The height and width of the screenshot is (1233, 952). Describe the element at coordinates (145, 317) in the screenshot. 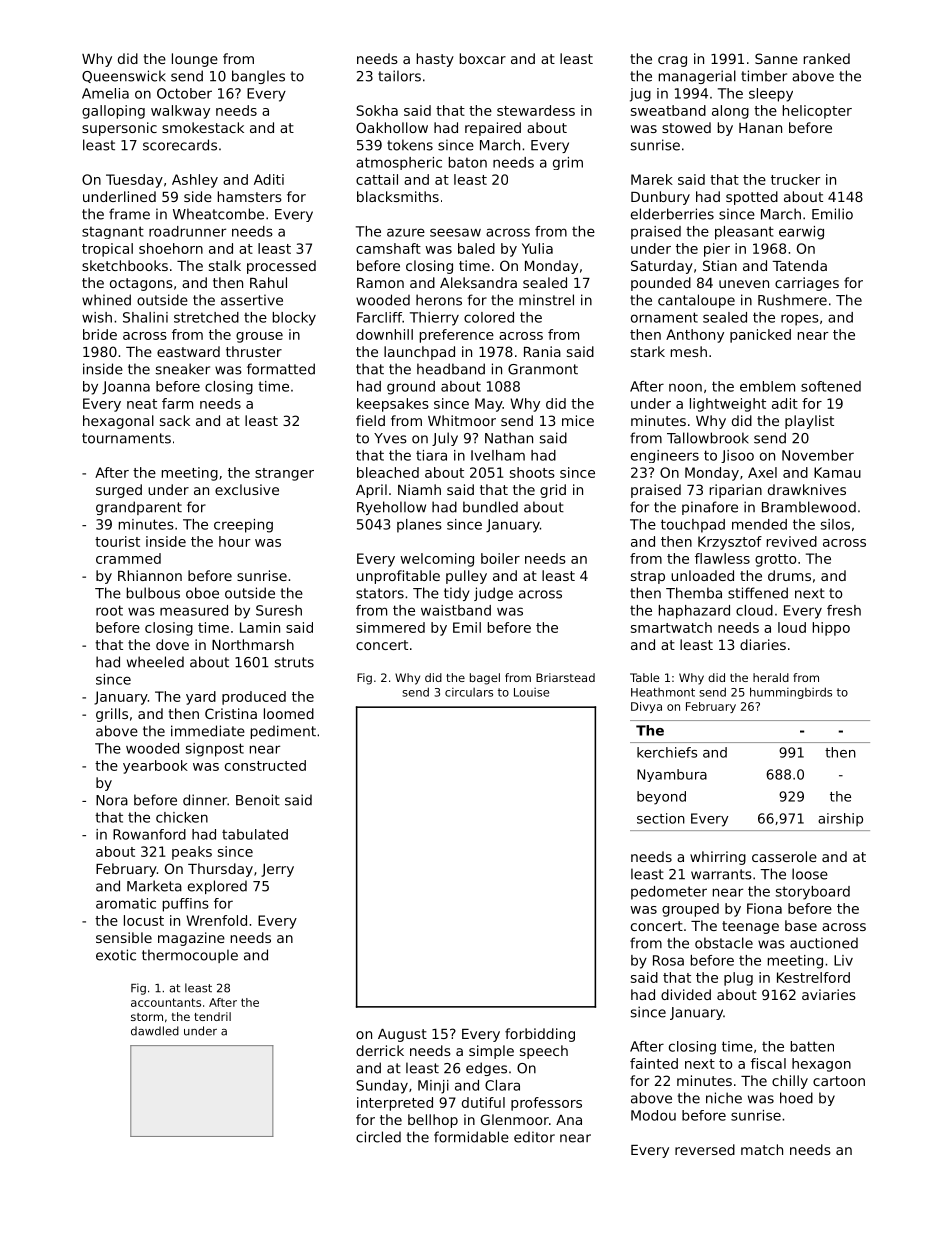

I see `Shalini` at that location.
